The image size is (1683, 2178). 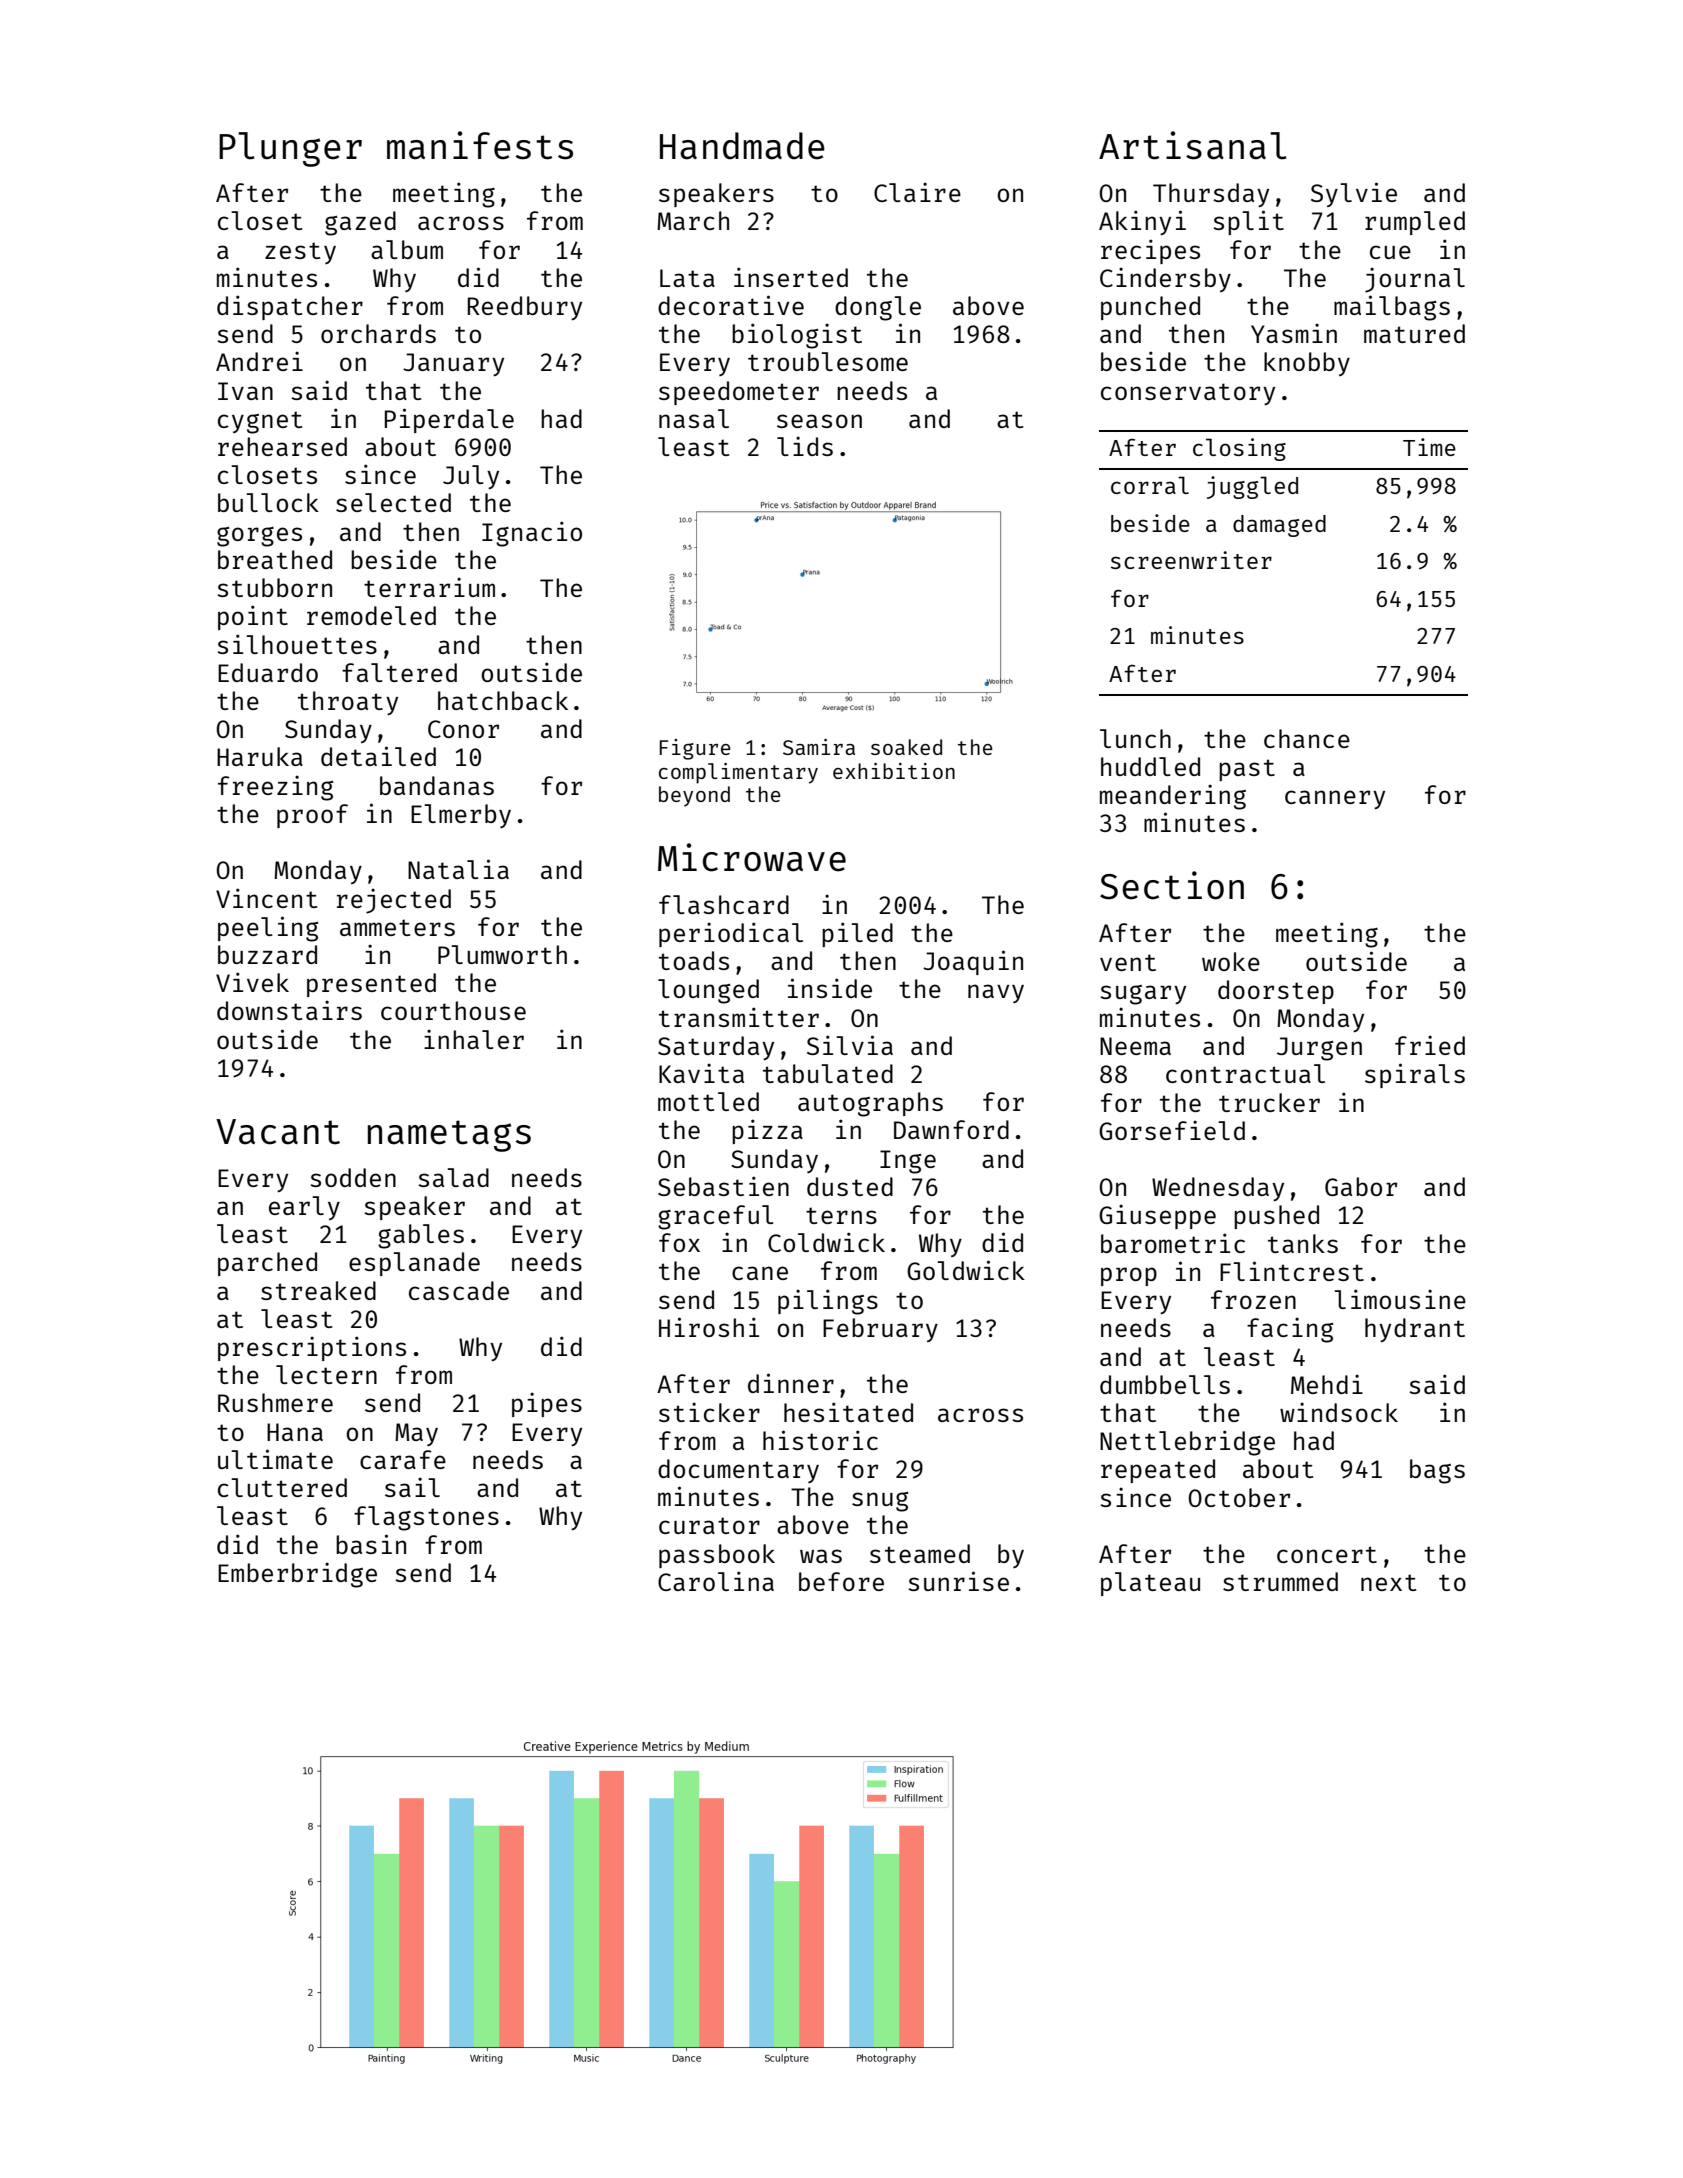 What do you see at coordinates (1335, 799) in the page?
I see `cannery` at bounding box center [1335, 799].
